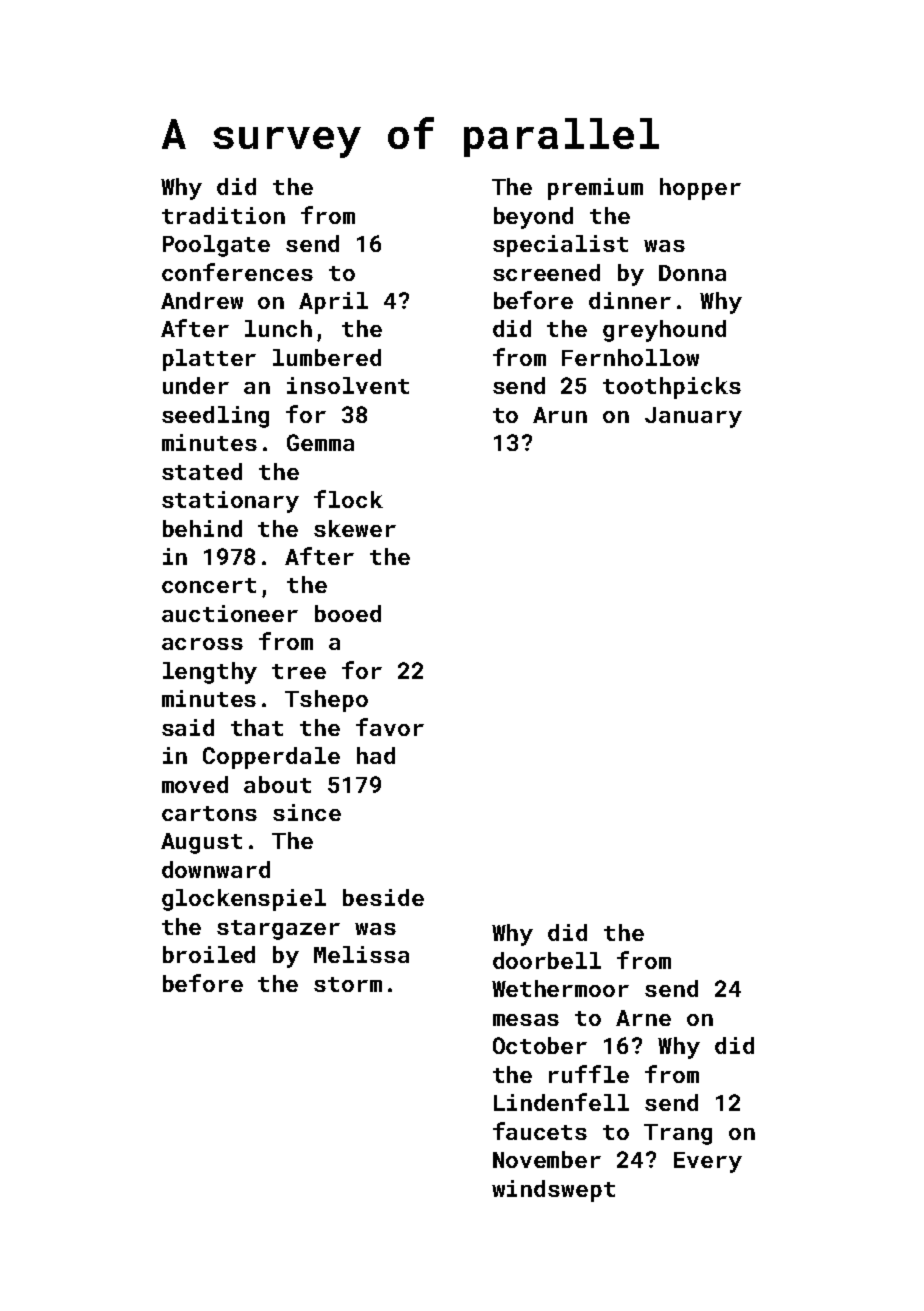  Describe the element at coordinates (693, 417) in the screenshot. I see `January` at that location.
